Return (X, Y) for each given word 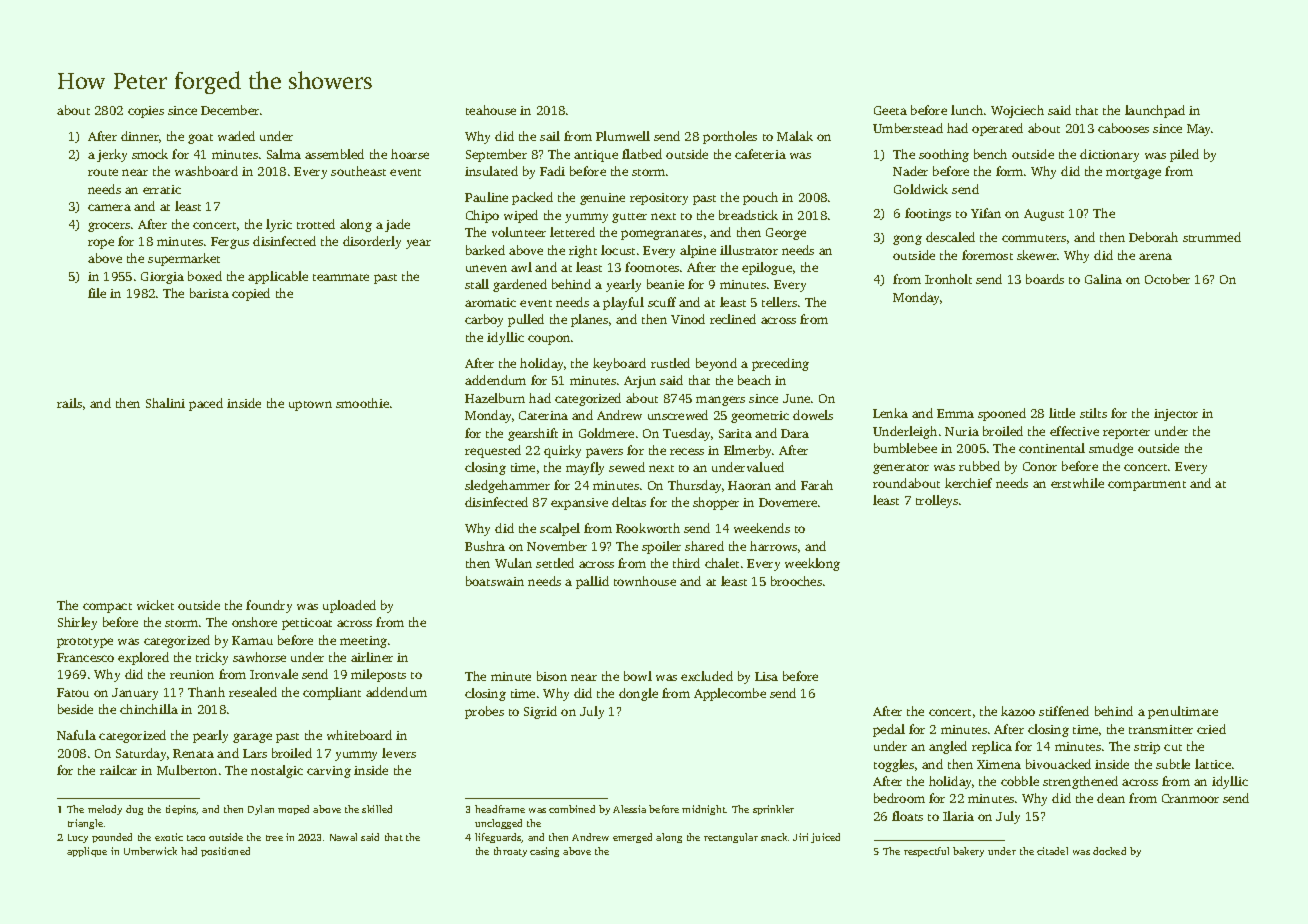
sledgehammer (507, 486)
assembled (334, 154)
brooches (796, 581)
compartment (1147, 486)
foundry (269, 606)
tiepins (181, 810)
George (786, 234)
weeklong (812, 564)
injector (1176, 415)
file (97, 293)
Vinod (688, 319)
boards (1045, 279)
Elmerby (748, 451)
